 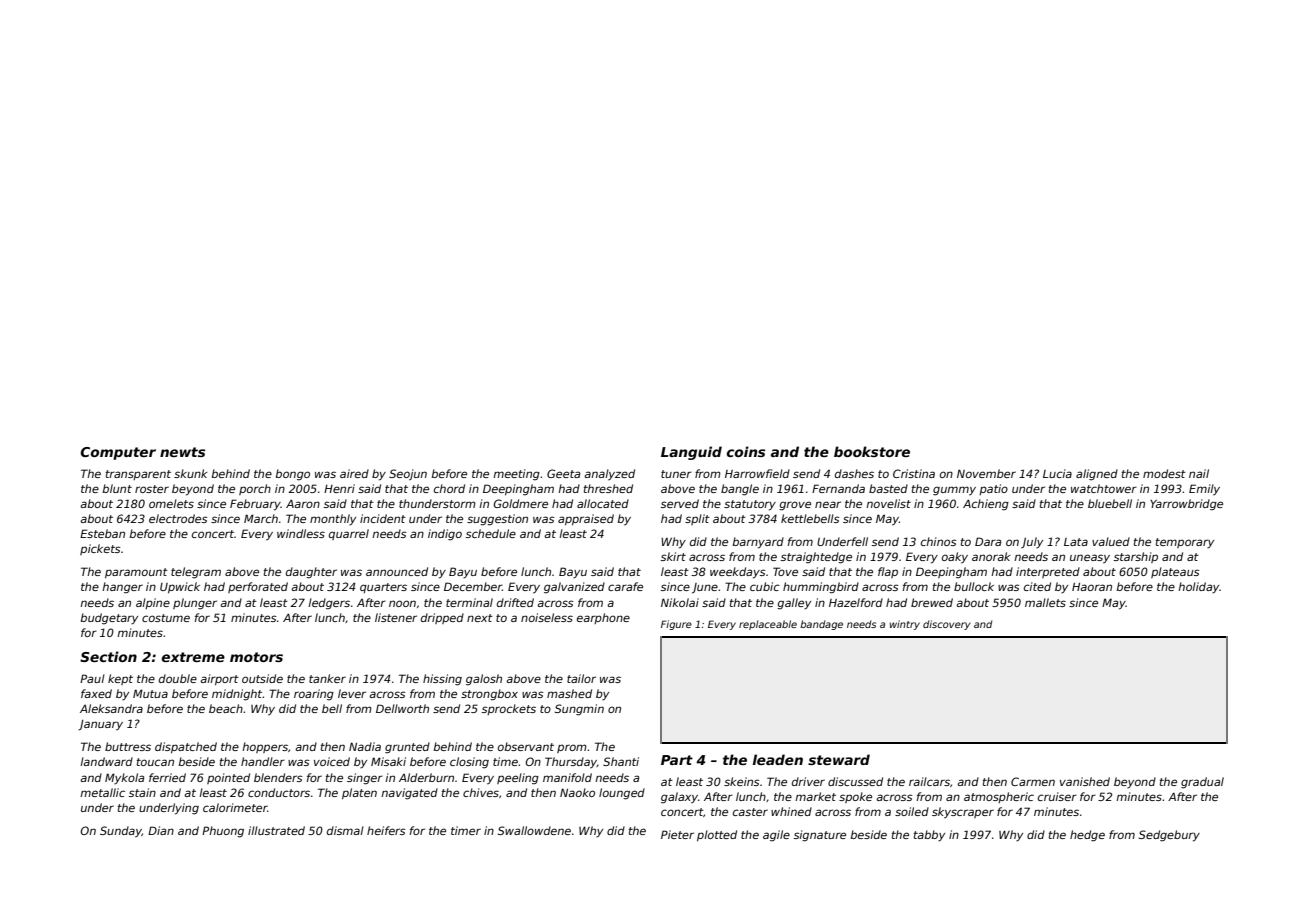 What do you see at coordinates (946, 625) in the page?
I see `discovery` at bounding box center [946, 625].
